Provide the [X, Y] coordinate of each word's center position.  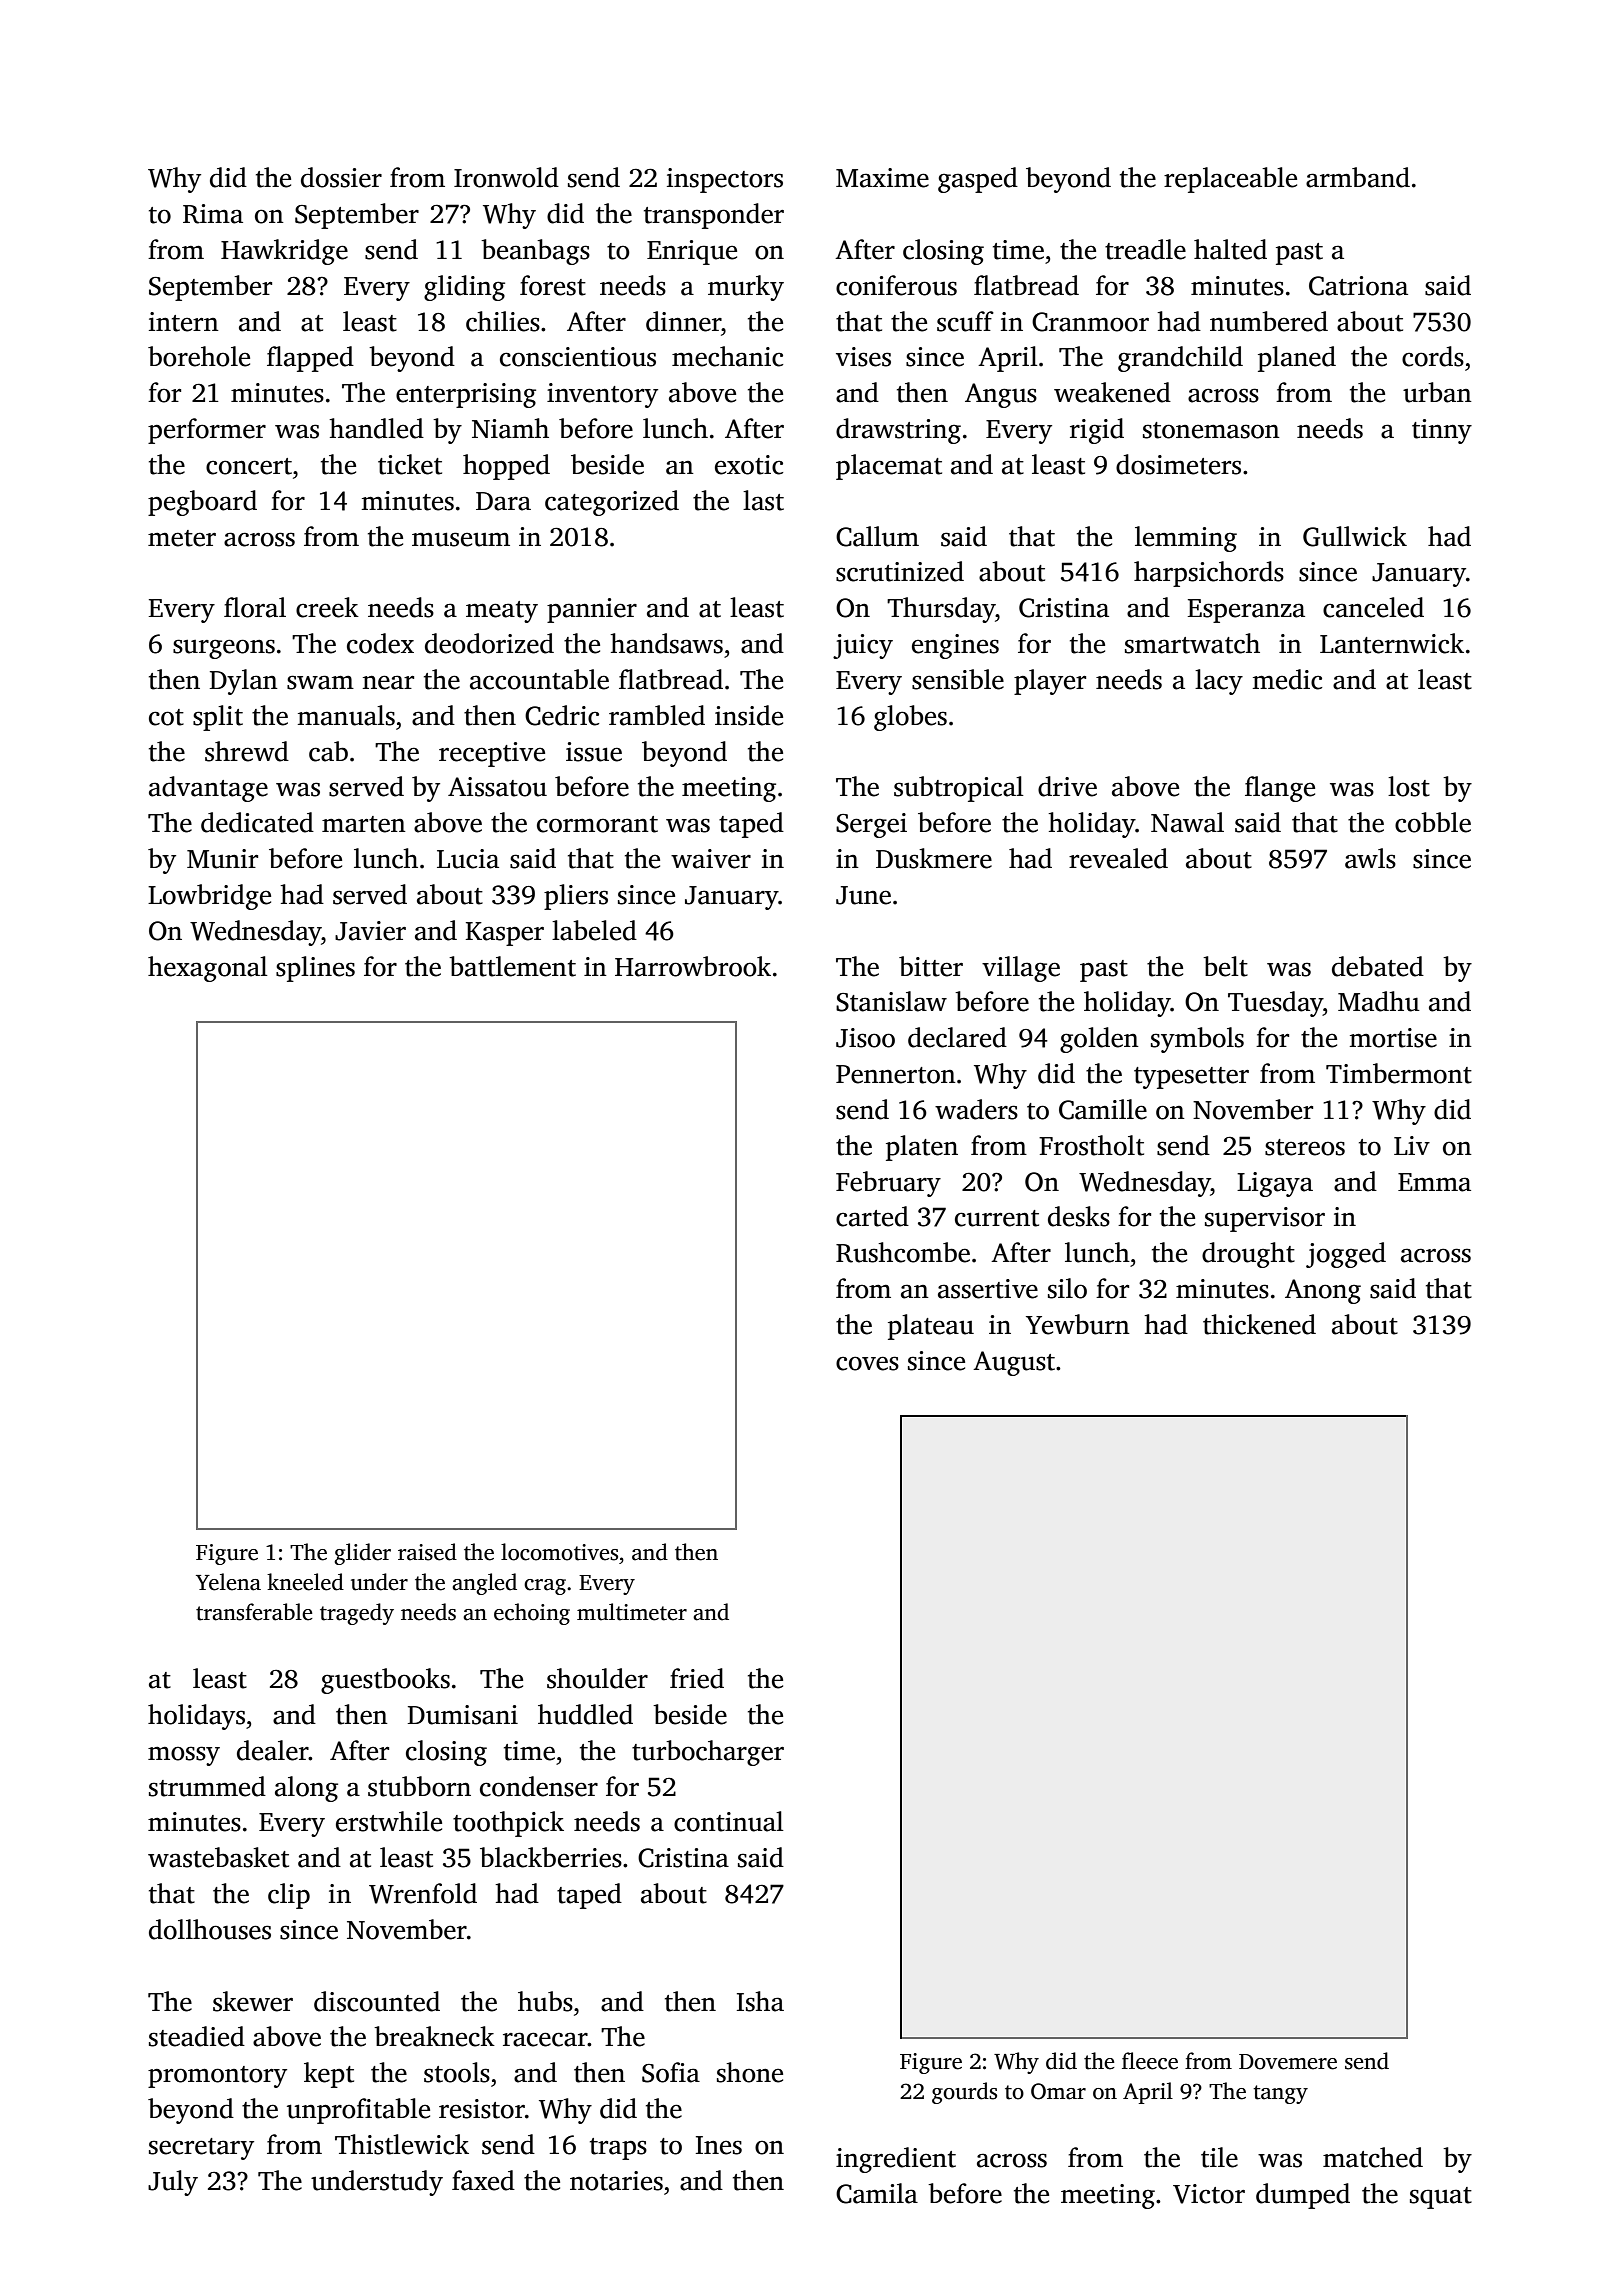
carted [872, 1216]
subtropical [959, 789]
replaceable [1230, 180]
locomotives [559, 1552]
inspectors [725, 180]
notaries [616, 2181]
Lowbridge [209, 897]
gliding [464, 288]
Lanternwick [1392, 643]
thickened [1259, 1324]
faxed [483, 2180]
